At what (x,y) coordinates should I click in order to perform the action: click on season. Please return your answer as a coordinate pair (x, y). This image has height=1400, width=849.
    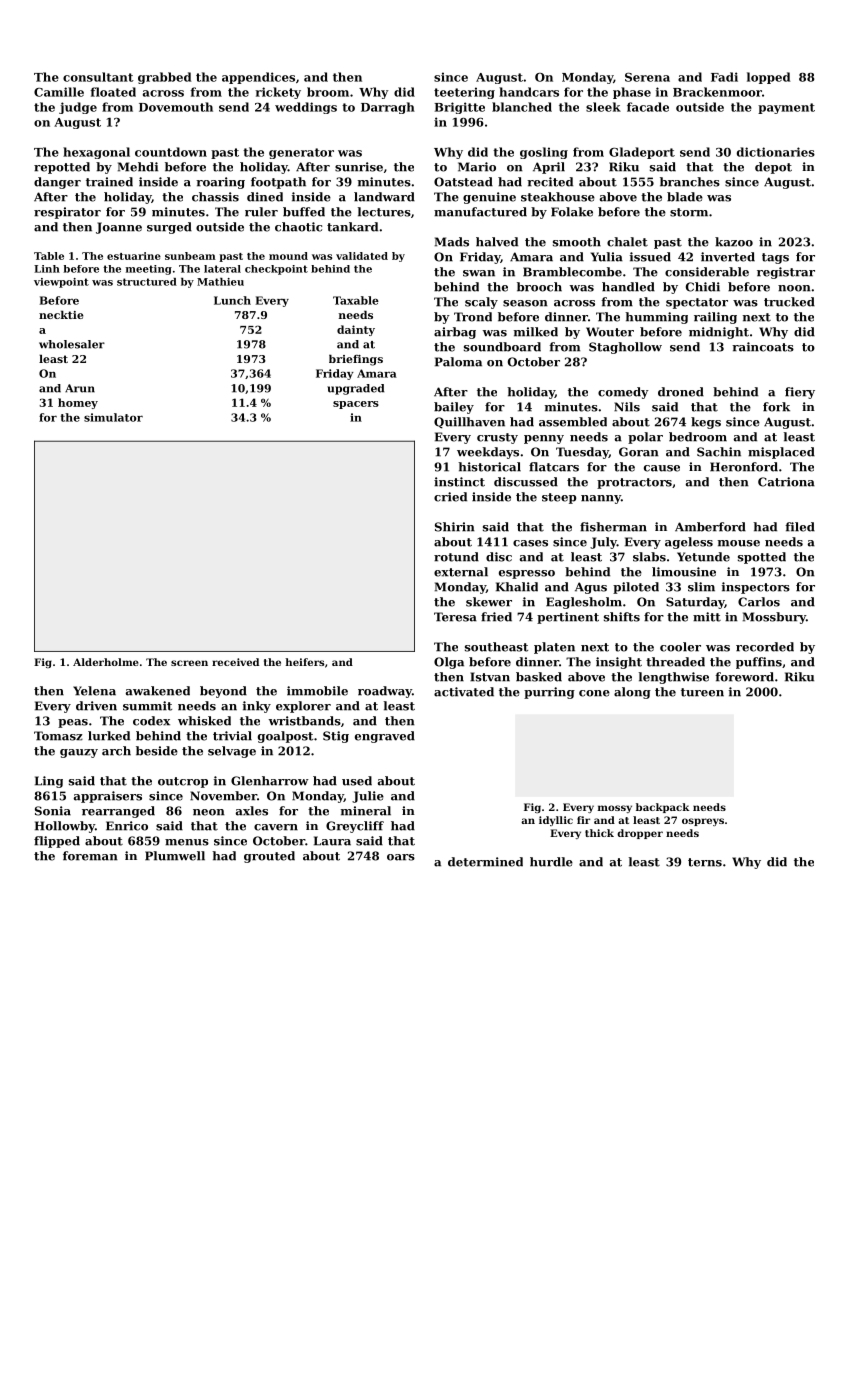
    Looking at the image, I should click on (525, 303).
